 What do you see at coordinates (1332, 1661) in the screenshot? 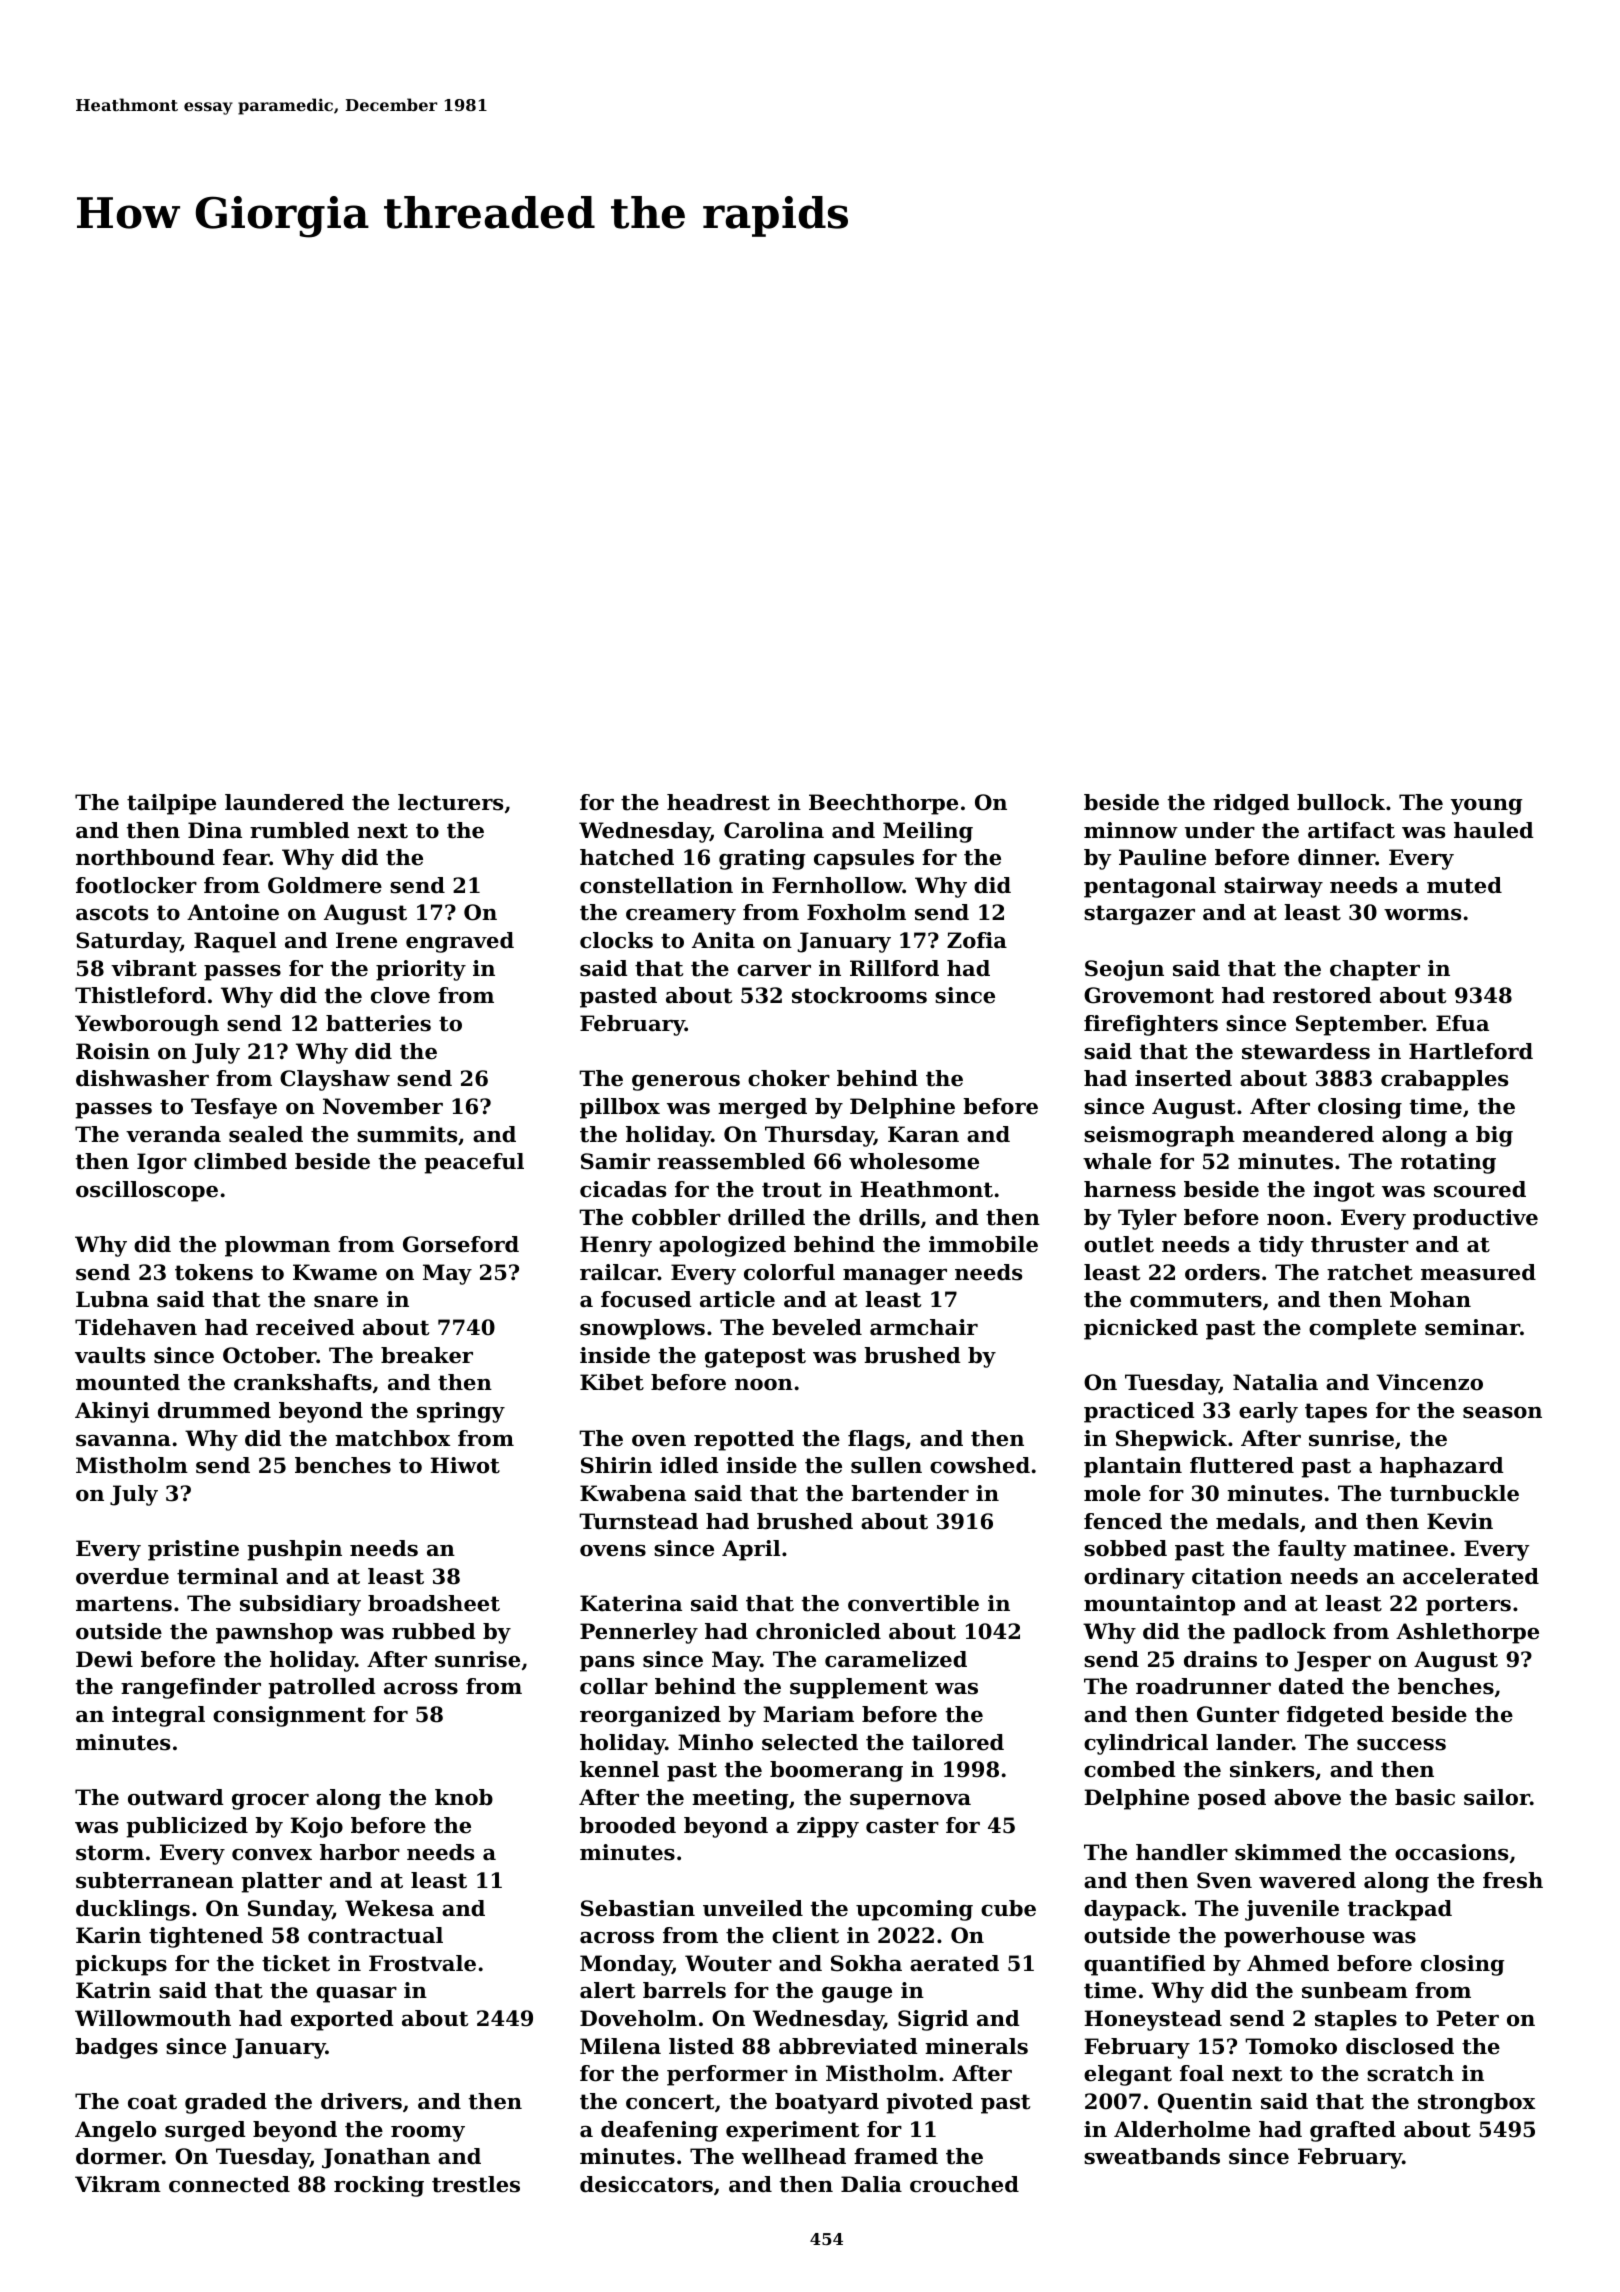
I see `Jesper` at bounding box center [1332, 1661].
